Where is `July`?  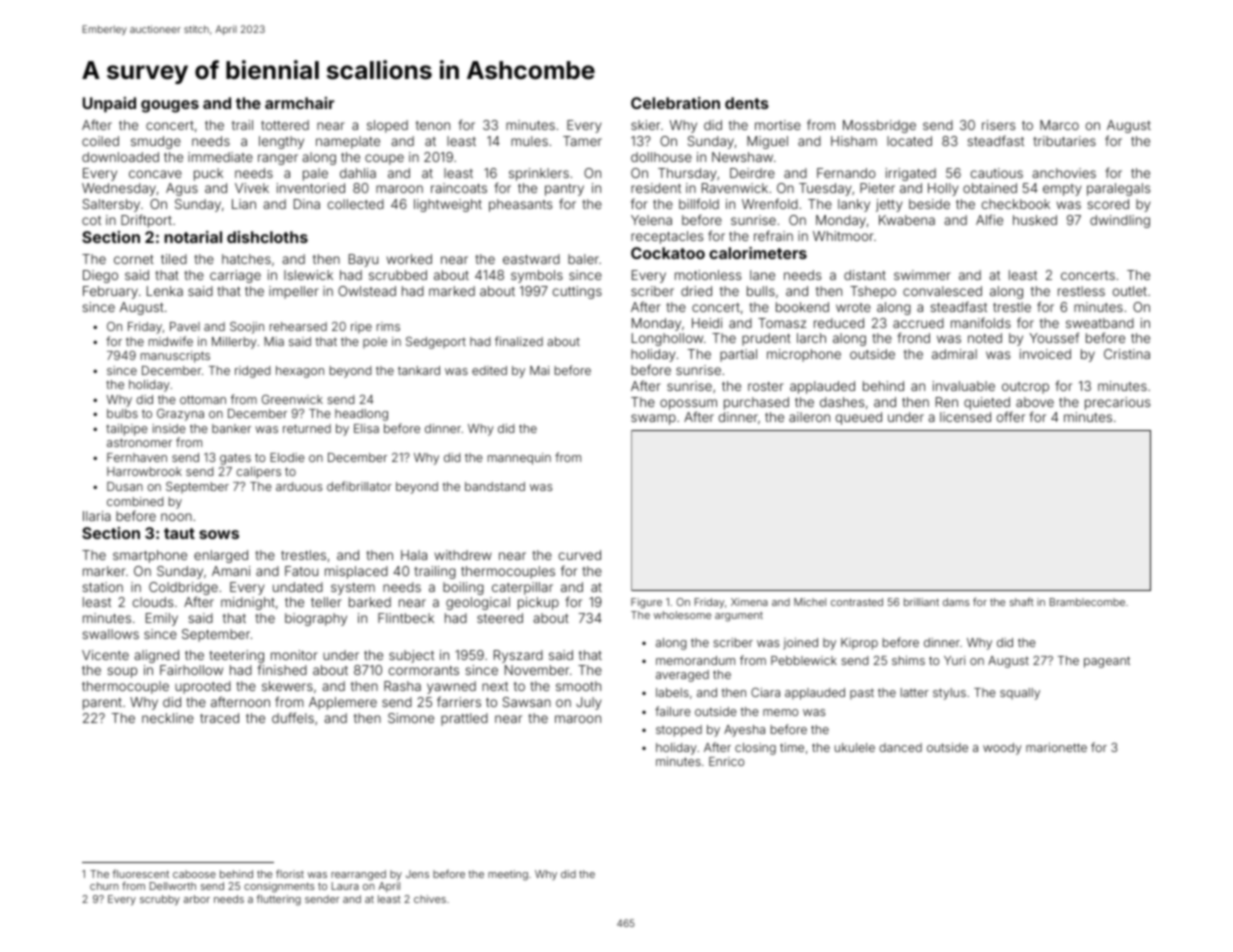 July is located at coordinates (589, 703).
